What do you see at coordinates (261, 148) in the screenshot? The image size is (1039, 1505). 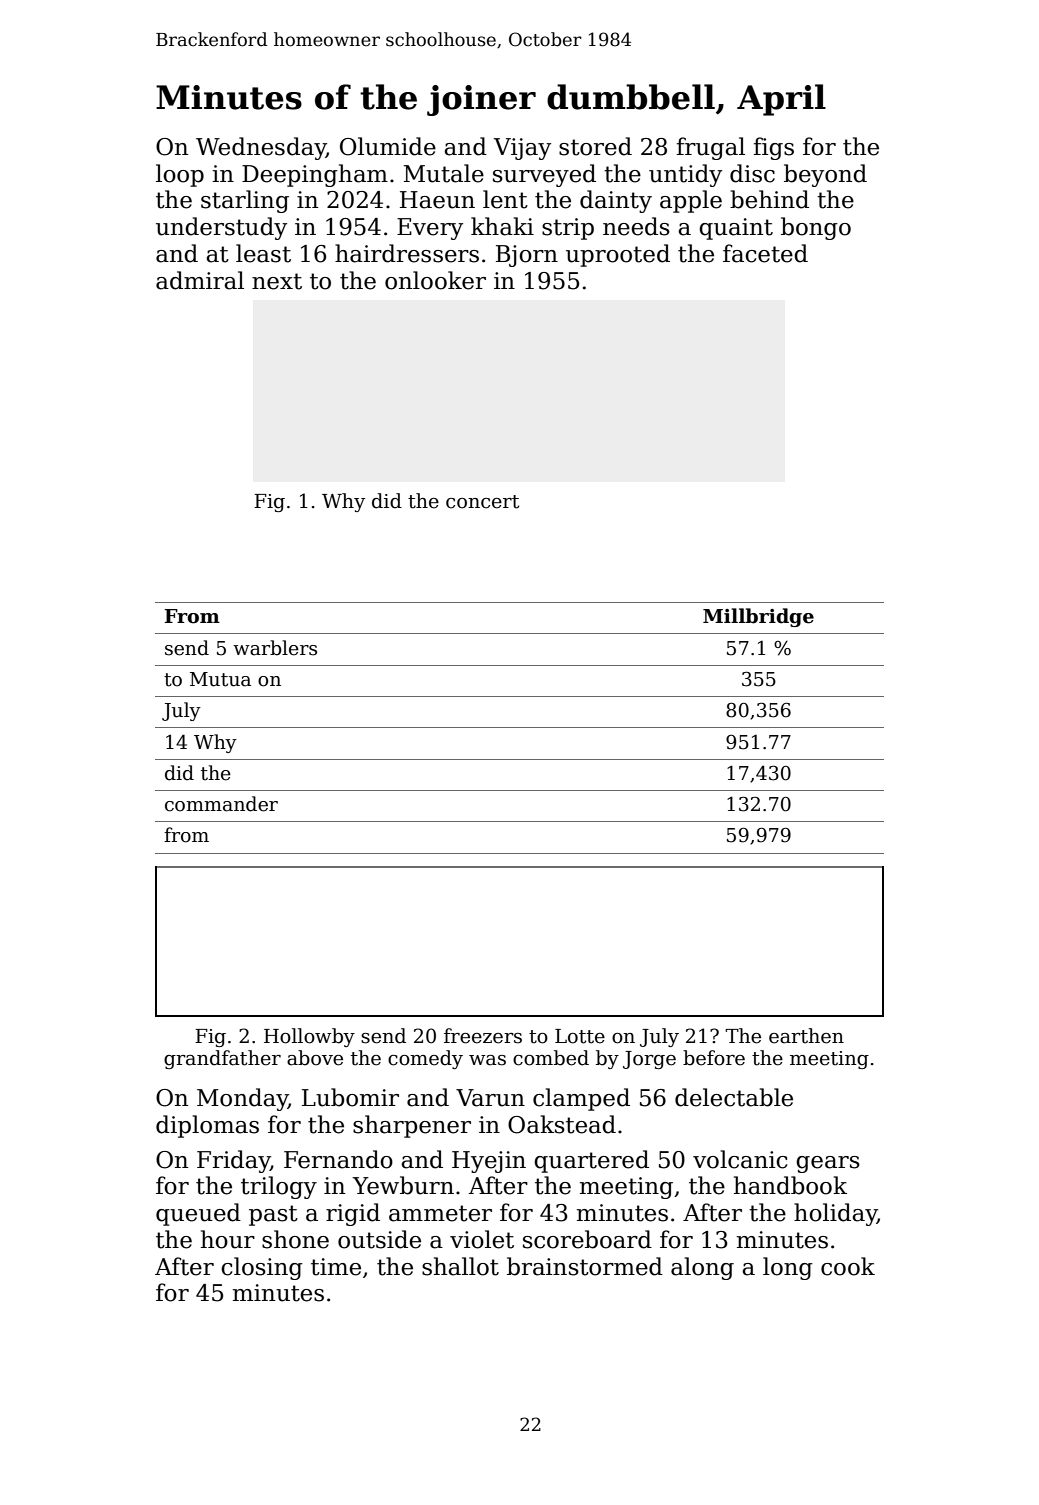 I see `Wednesday` at bounding box center [261, 148].
